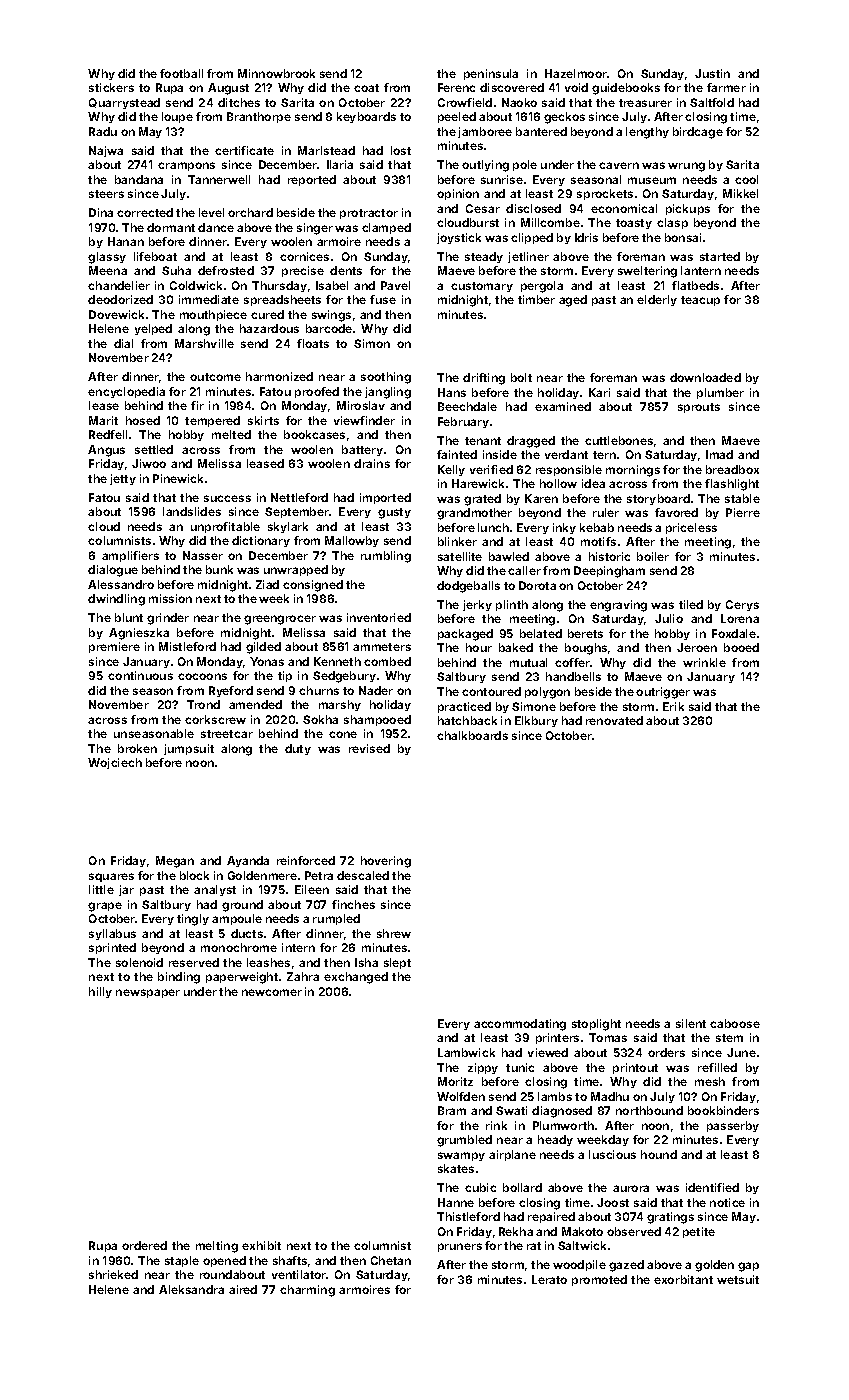 The height and width of the screenshot is (1400, 849). Describe the element at coordinates (272, 992) in the screenshot. I see `newcomer` at that location.
